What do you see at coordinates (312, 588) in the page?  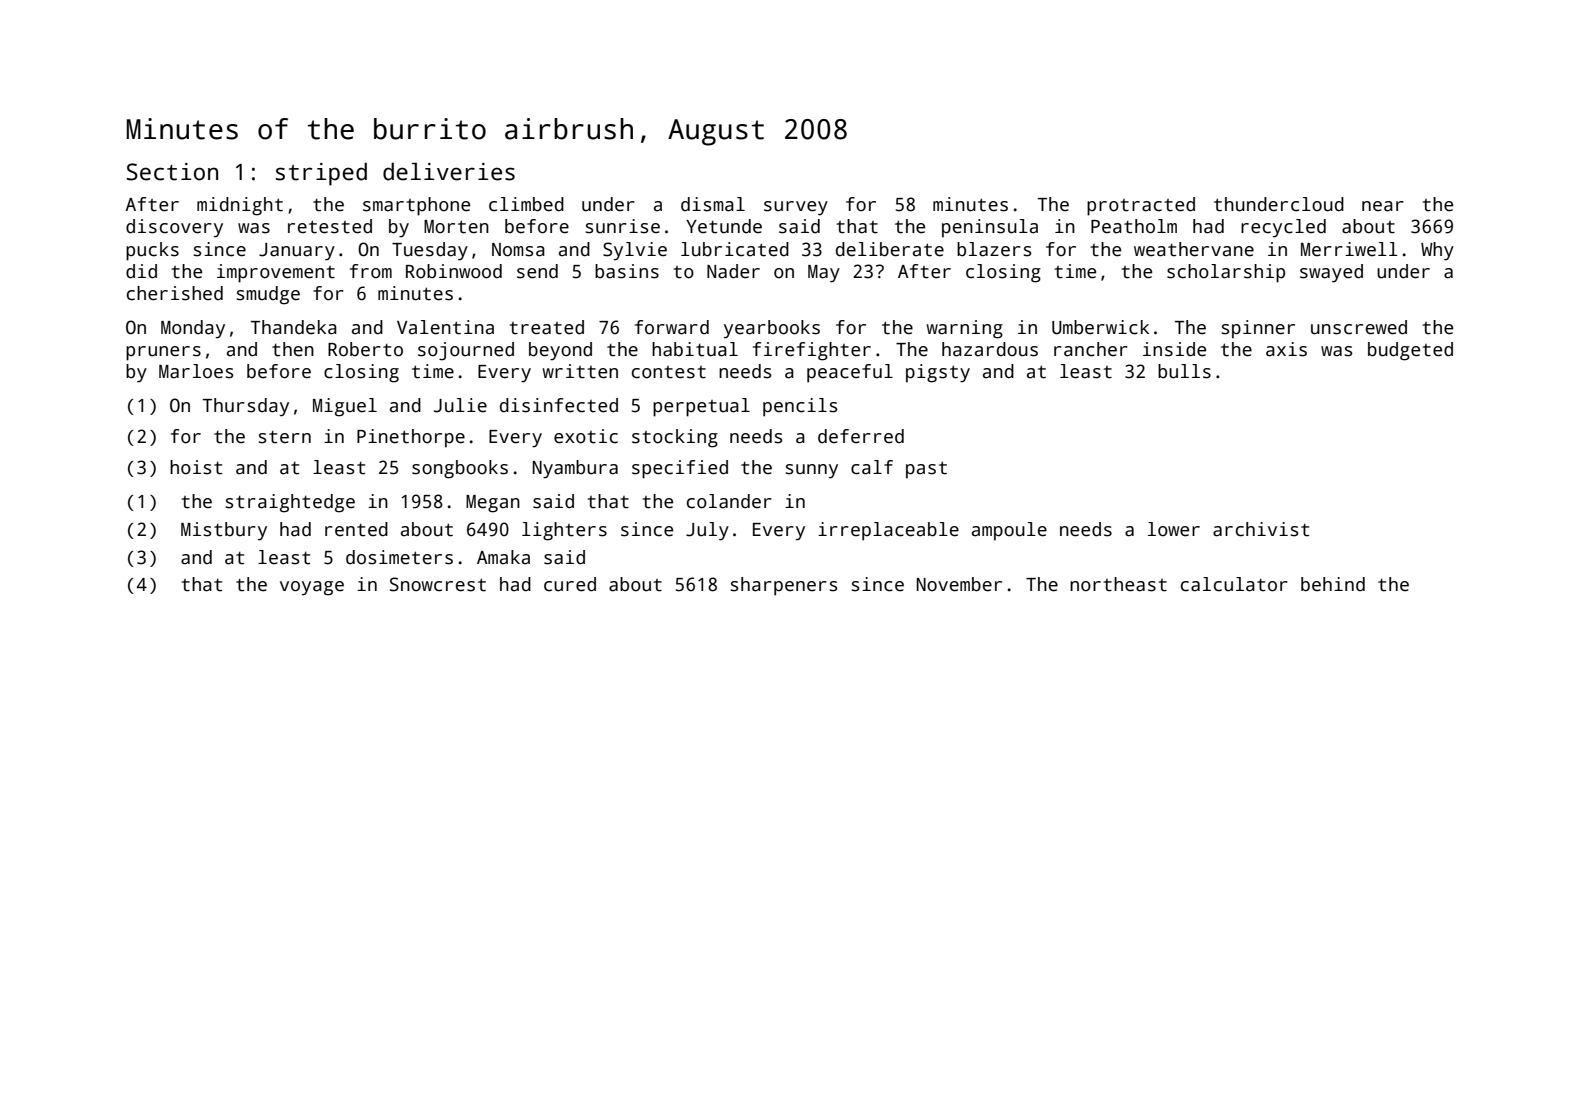 I see `voyage` at bounding box center [312, 588].
